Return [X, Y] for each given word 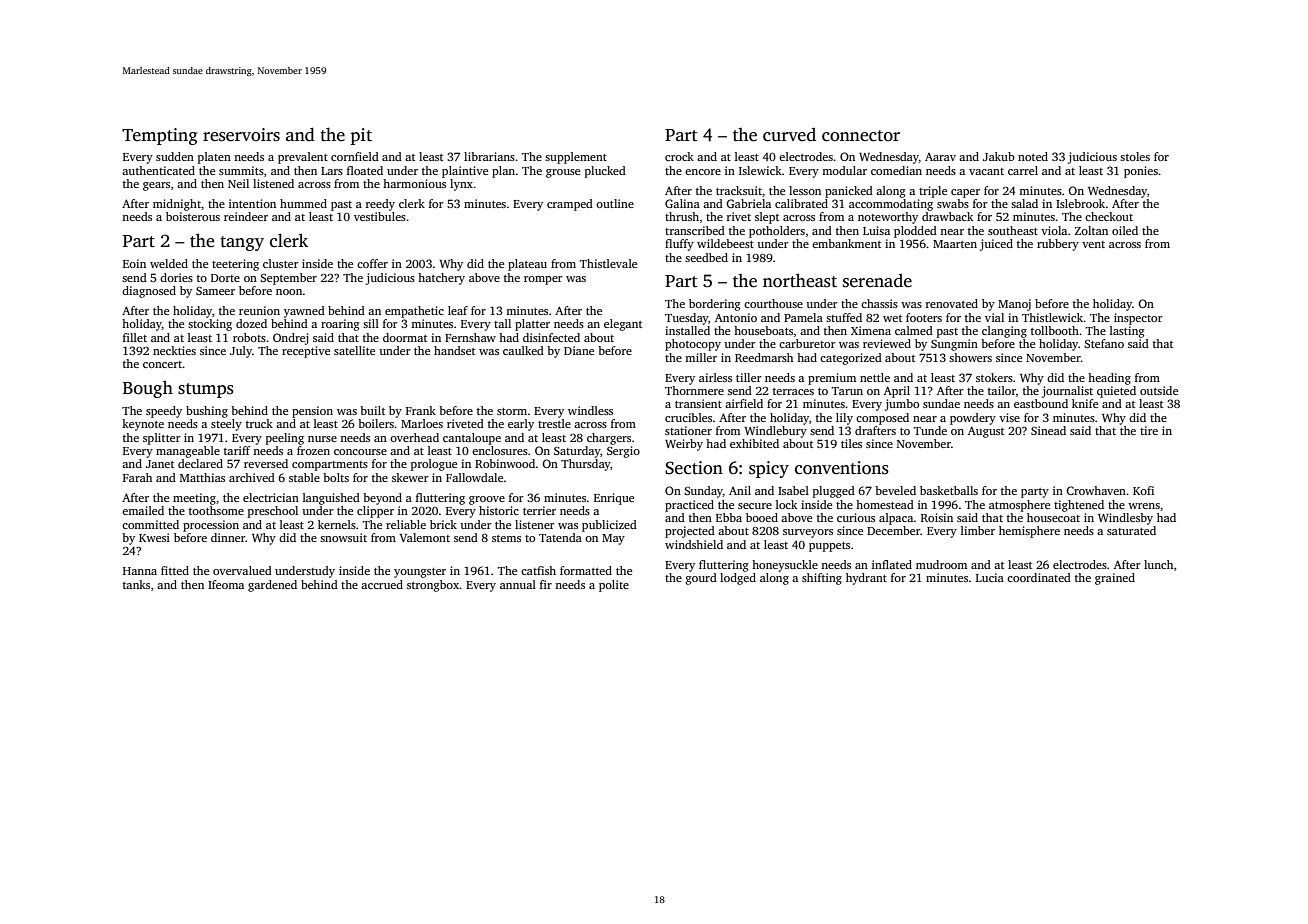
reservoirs [241, 135]
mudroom [941, 564]
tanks [136, 584]
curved [789, 134]
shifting [822, 579]
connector [861, 136]
